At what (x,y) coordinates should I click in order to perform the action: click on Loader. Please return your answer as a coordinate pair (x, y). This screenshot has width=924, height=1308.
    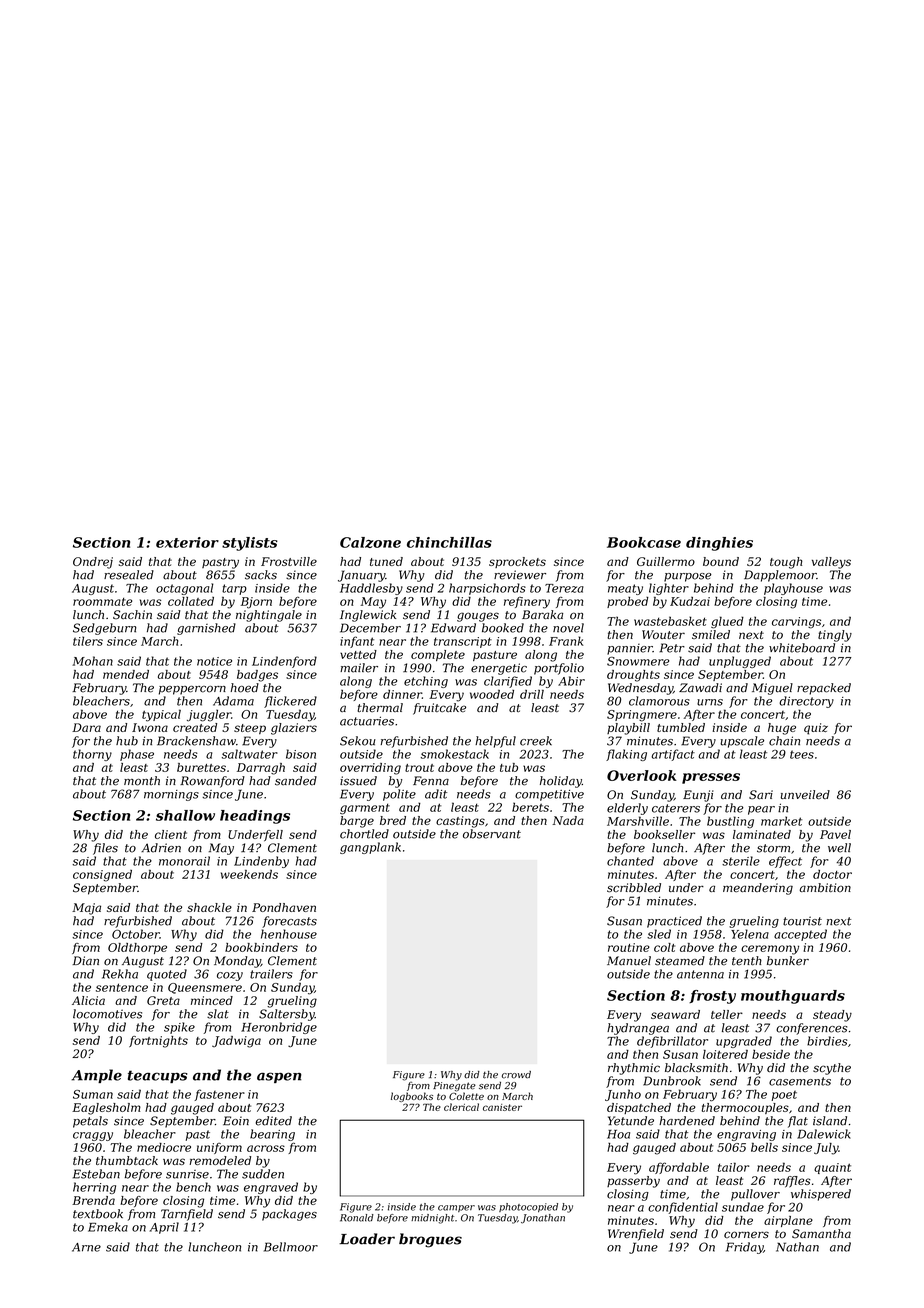
    Looking at the image, I should click on (367, 1239).
